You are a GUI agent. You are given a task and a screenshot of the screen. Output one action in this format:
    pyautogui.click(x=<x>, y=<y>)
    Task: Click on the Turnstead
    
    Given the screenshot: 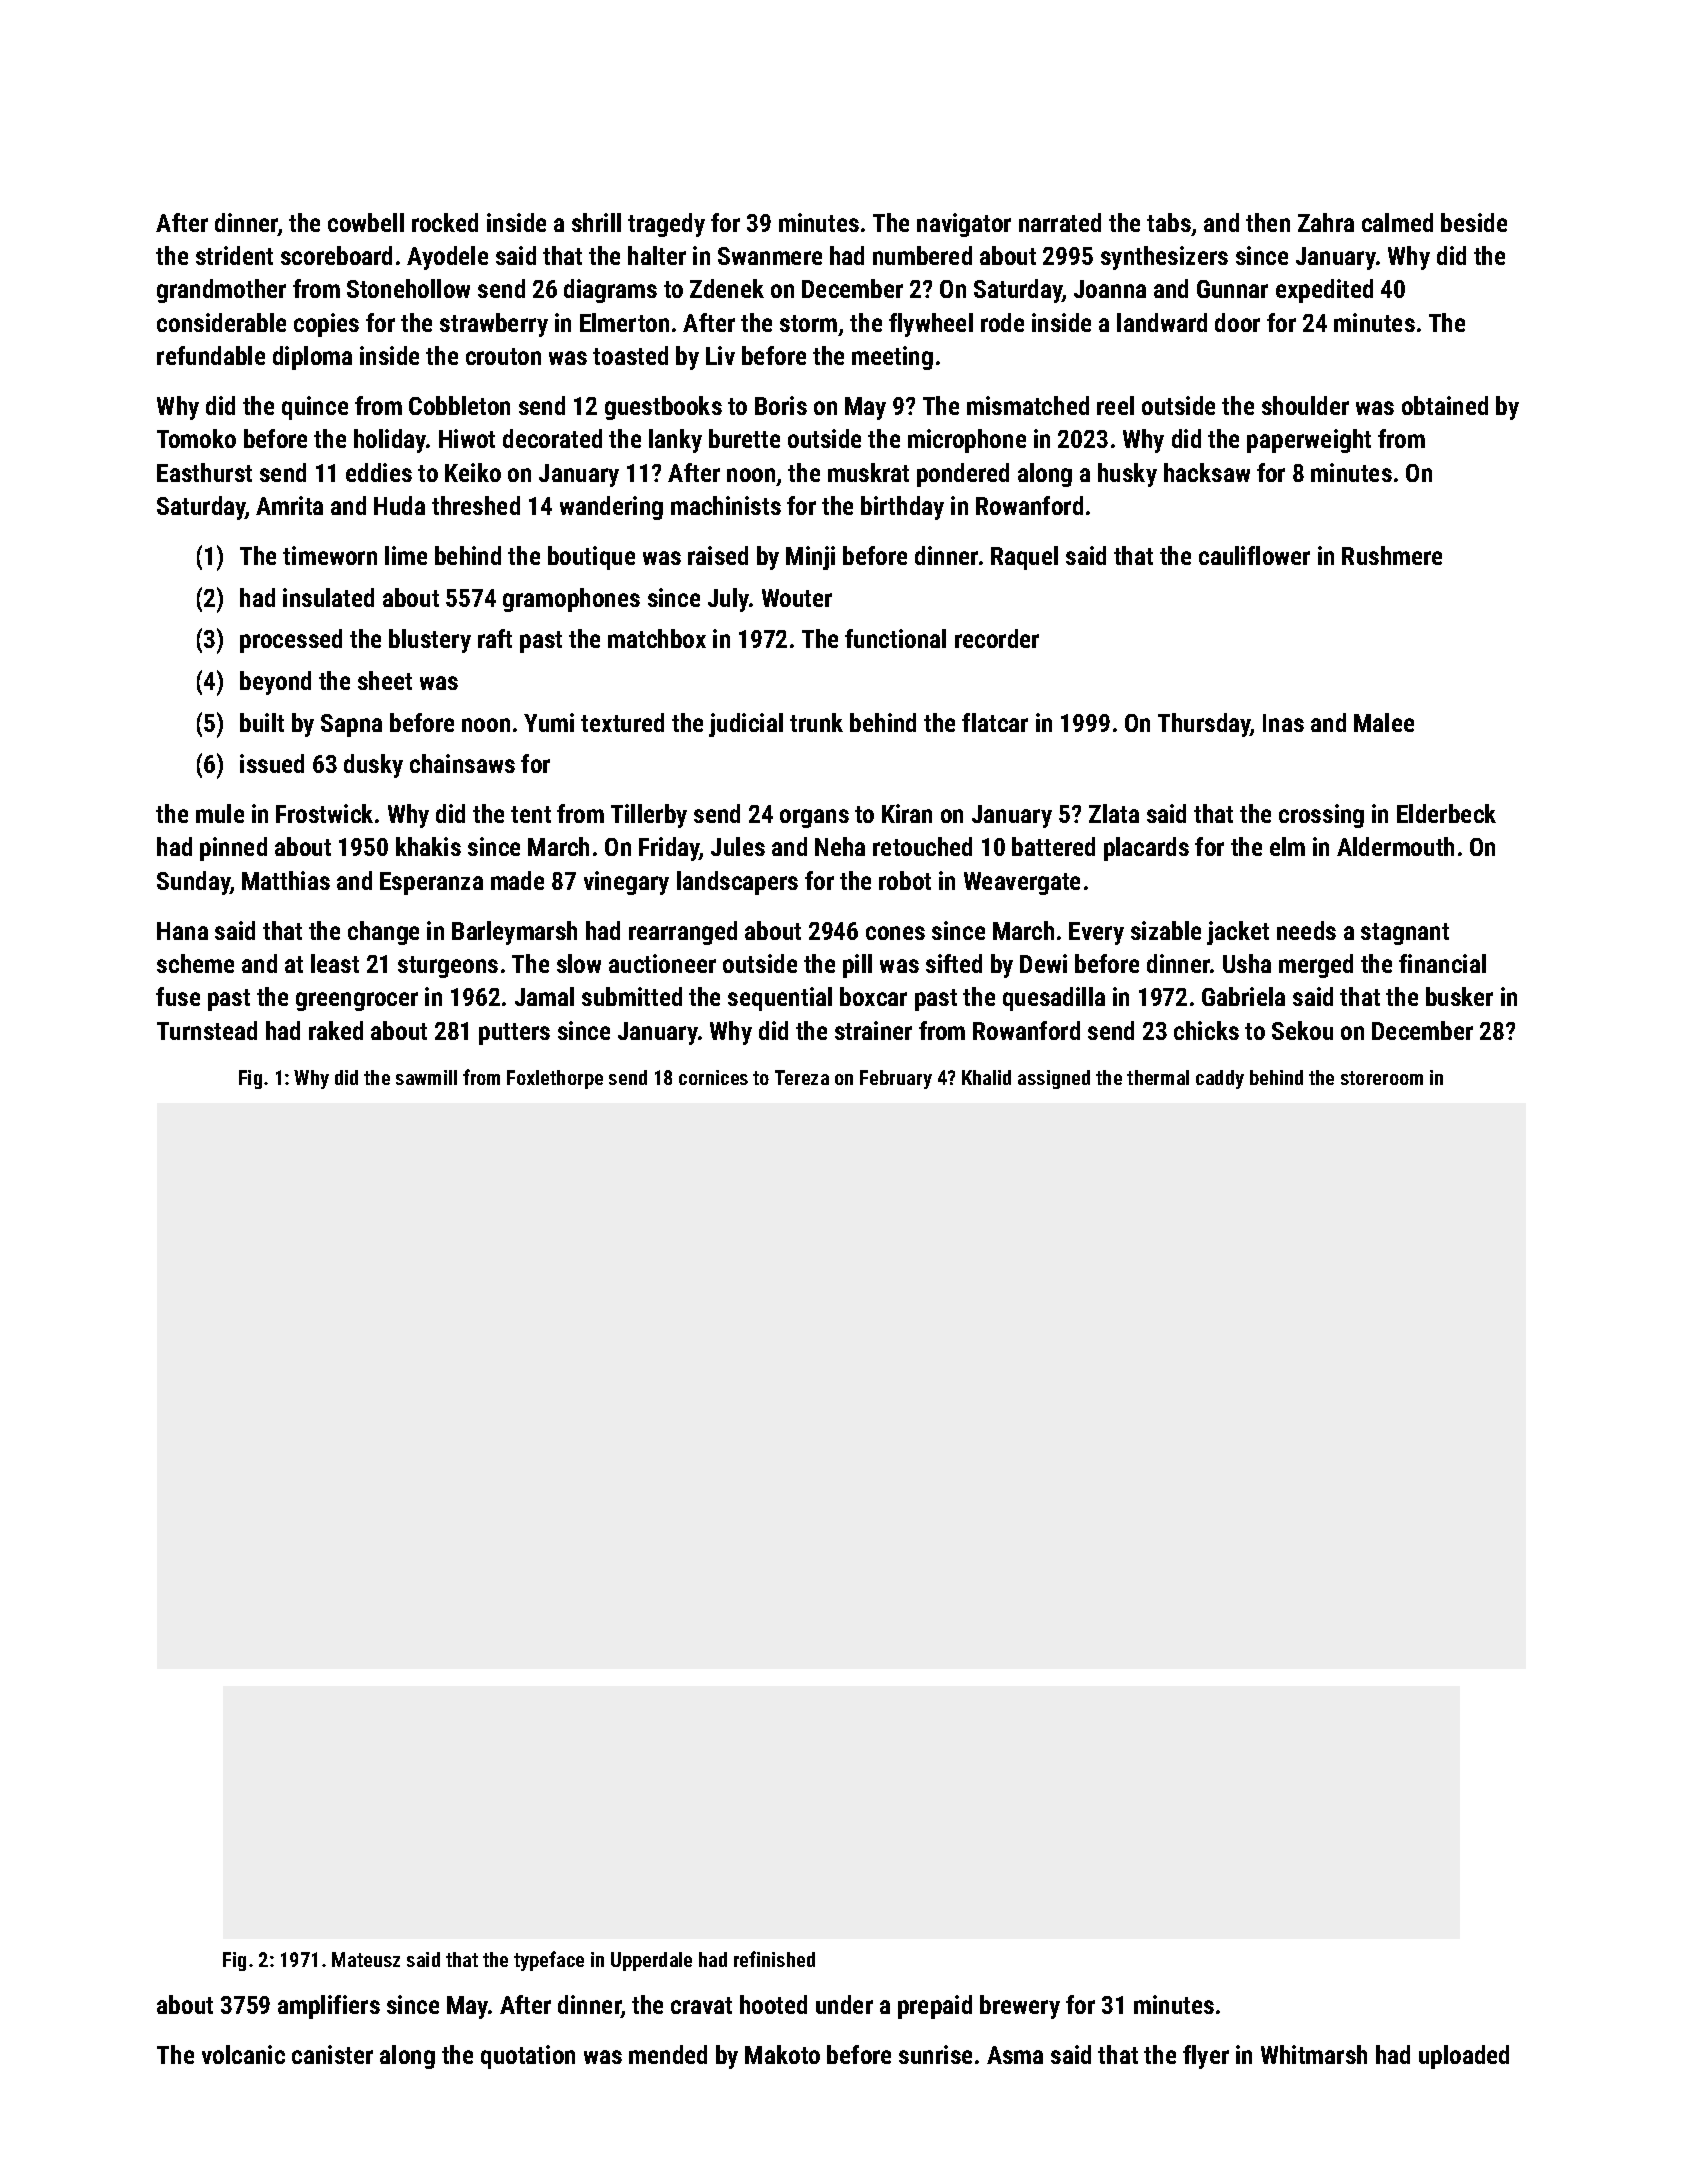 What is the action you would take?
    pyautogui.click(x=207, y=1030)
